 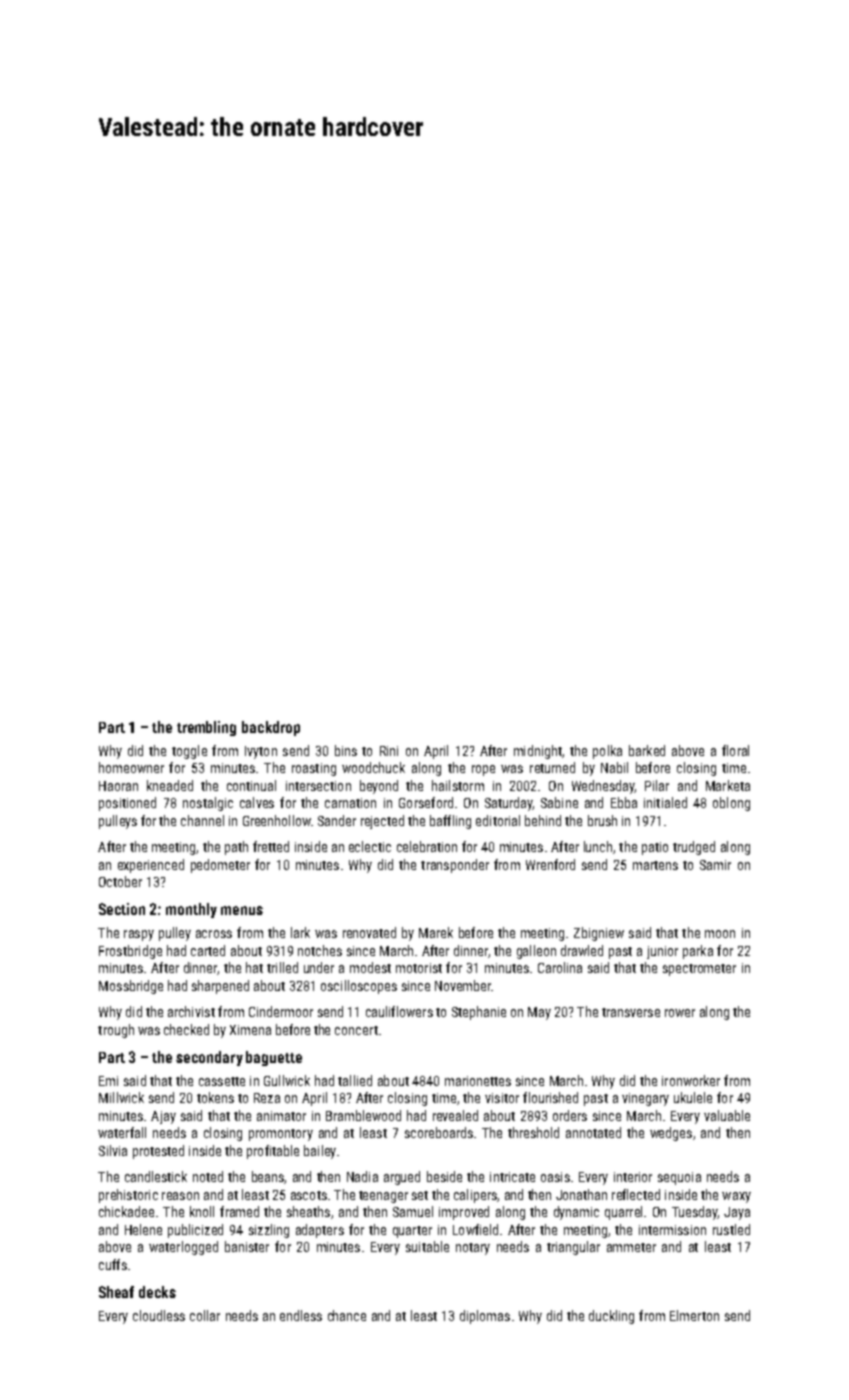 What do you see at coordinates (205, 1315) in the screenshot?
I see `collar` at bounding box center [205, 1315].
